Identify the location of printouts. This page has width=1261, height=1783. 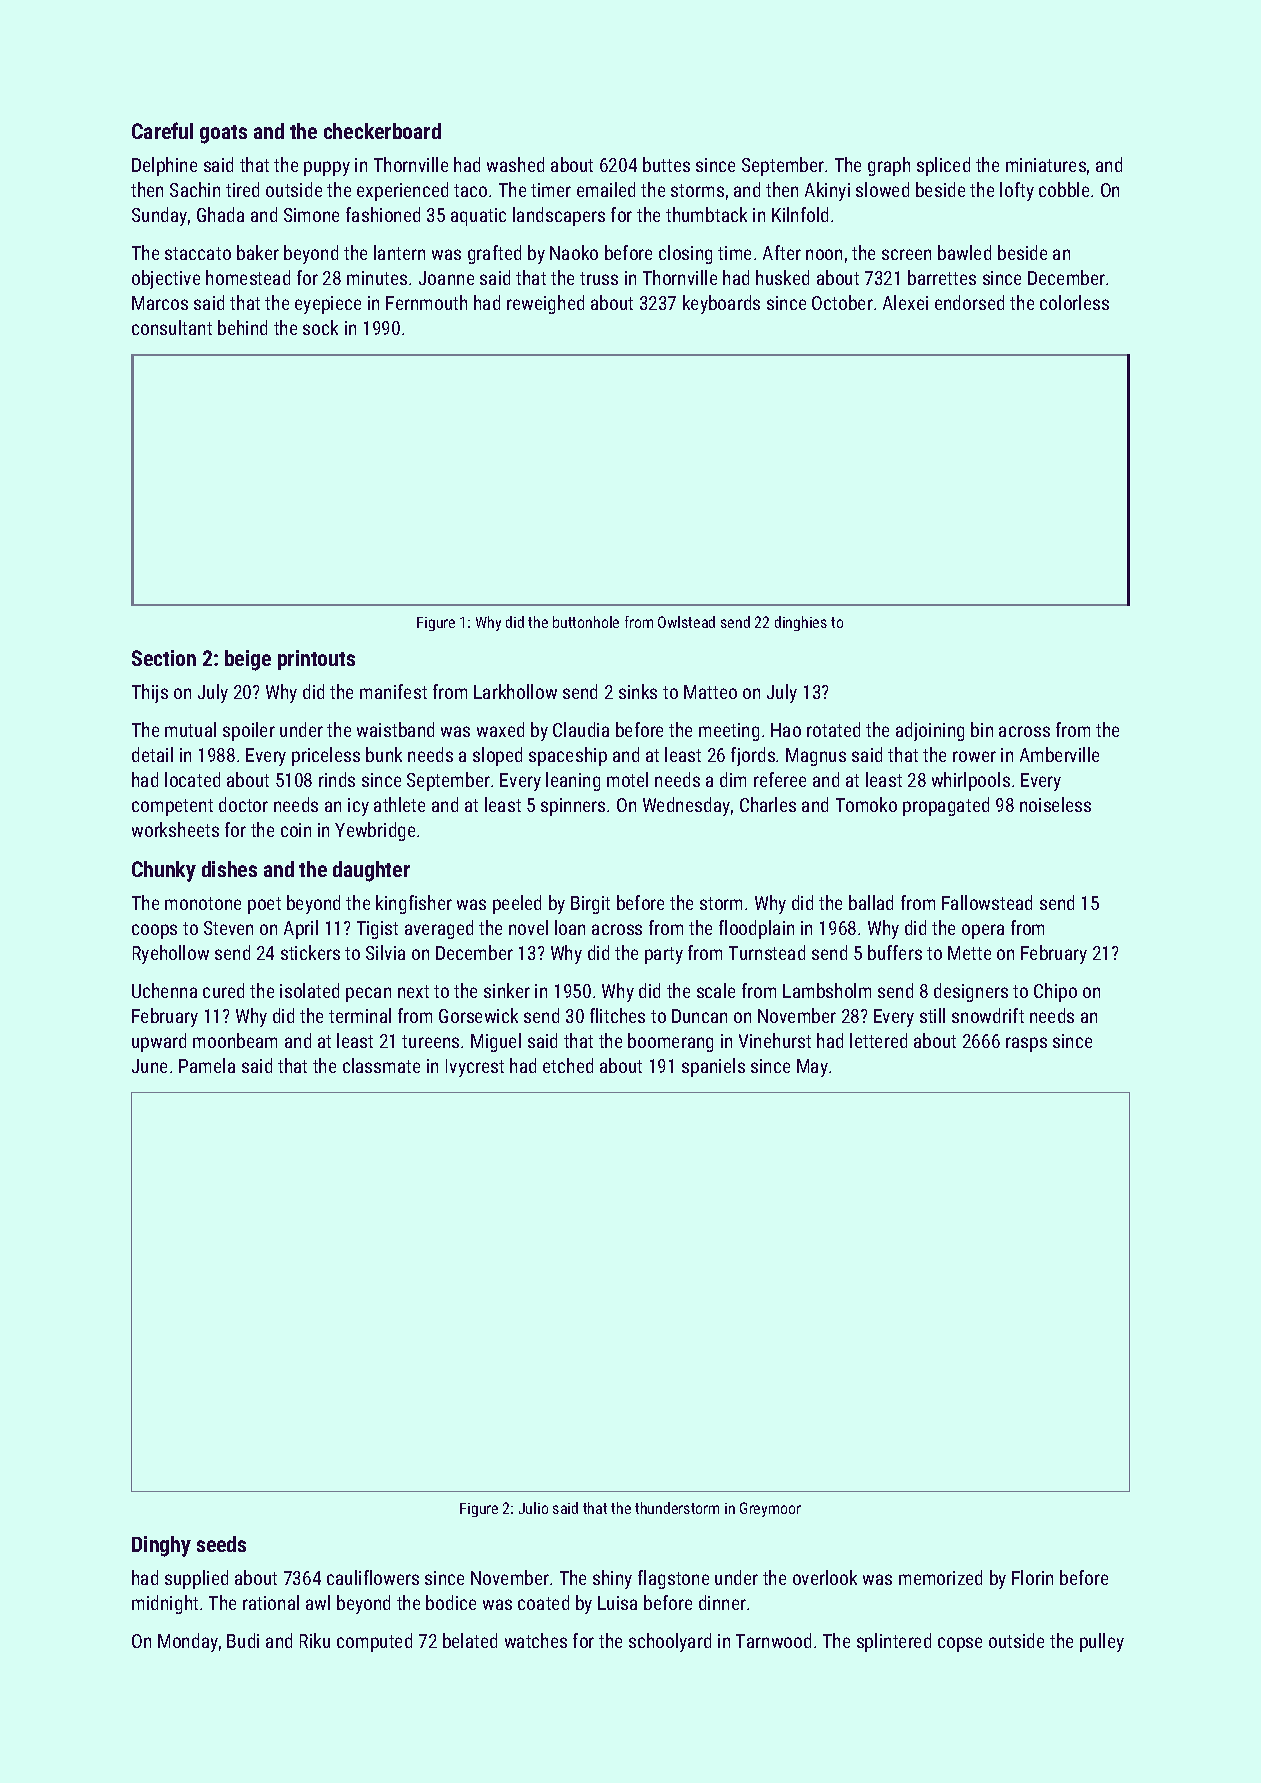
(316, 660).
